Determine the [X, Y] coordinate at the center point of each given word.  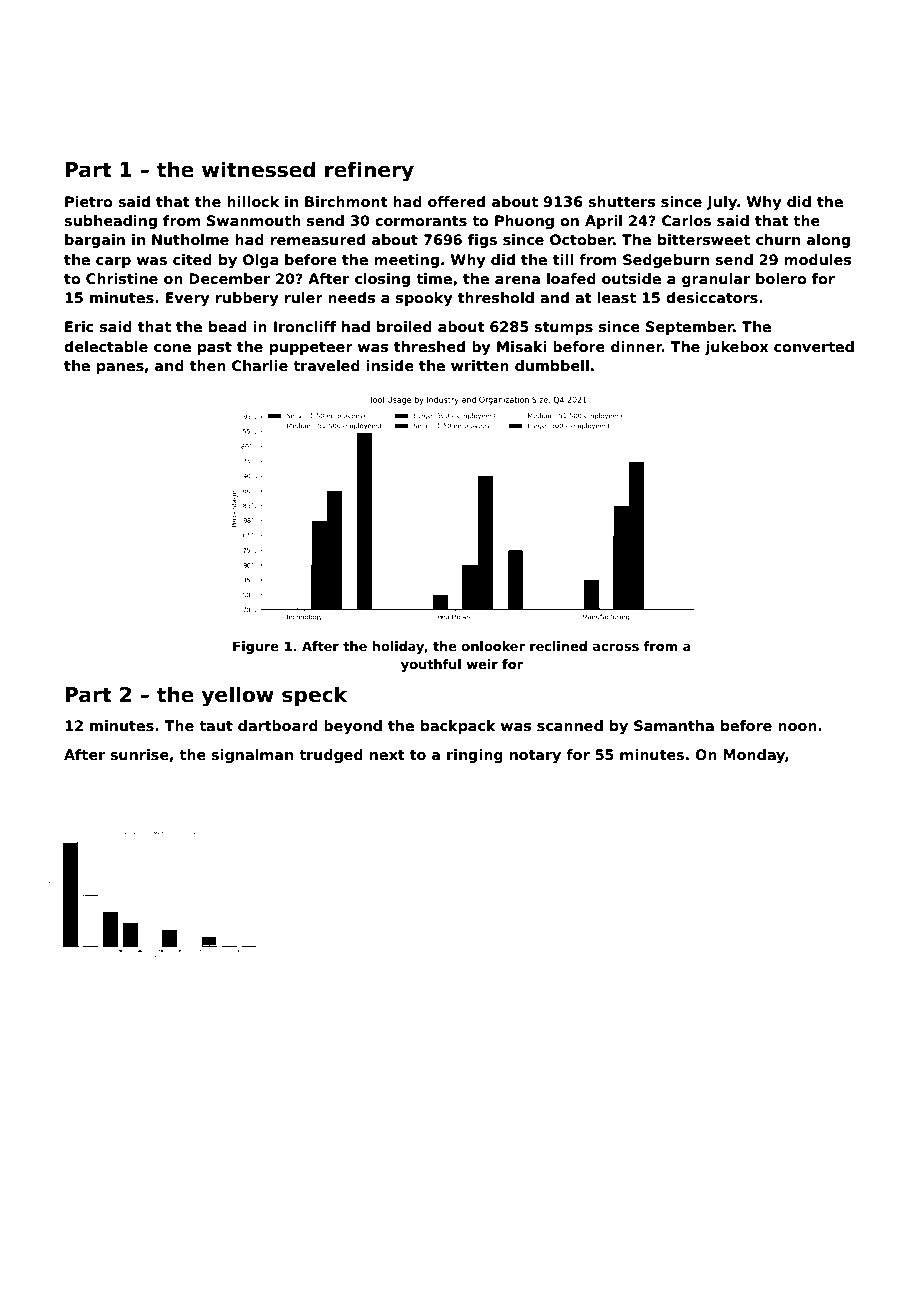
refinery [369, 171]
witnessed [258, 169]
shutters [622, 201]
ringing [475, 756]
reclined [558, 646]
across [616, 647]
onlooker [493, 646]
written [480, 365]
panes [120, 368]
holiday [398, 647]
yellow [237, 696]
